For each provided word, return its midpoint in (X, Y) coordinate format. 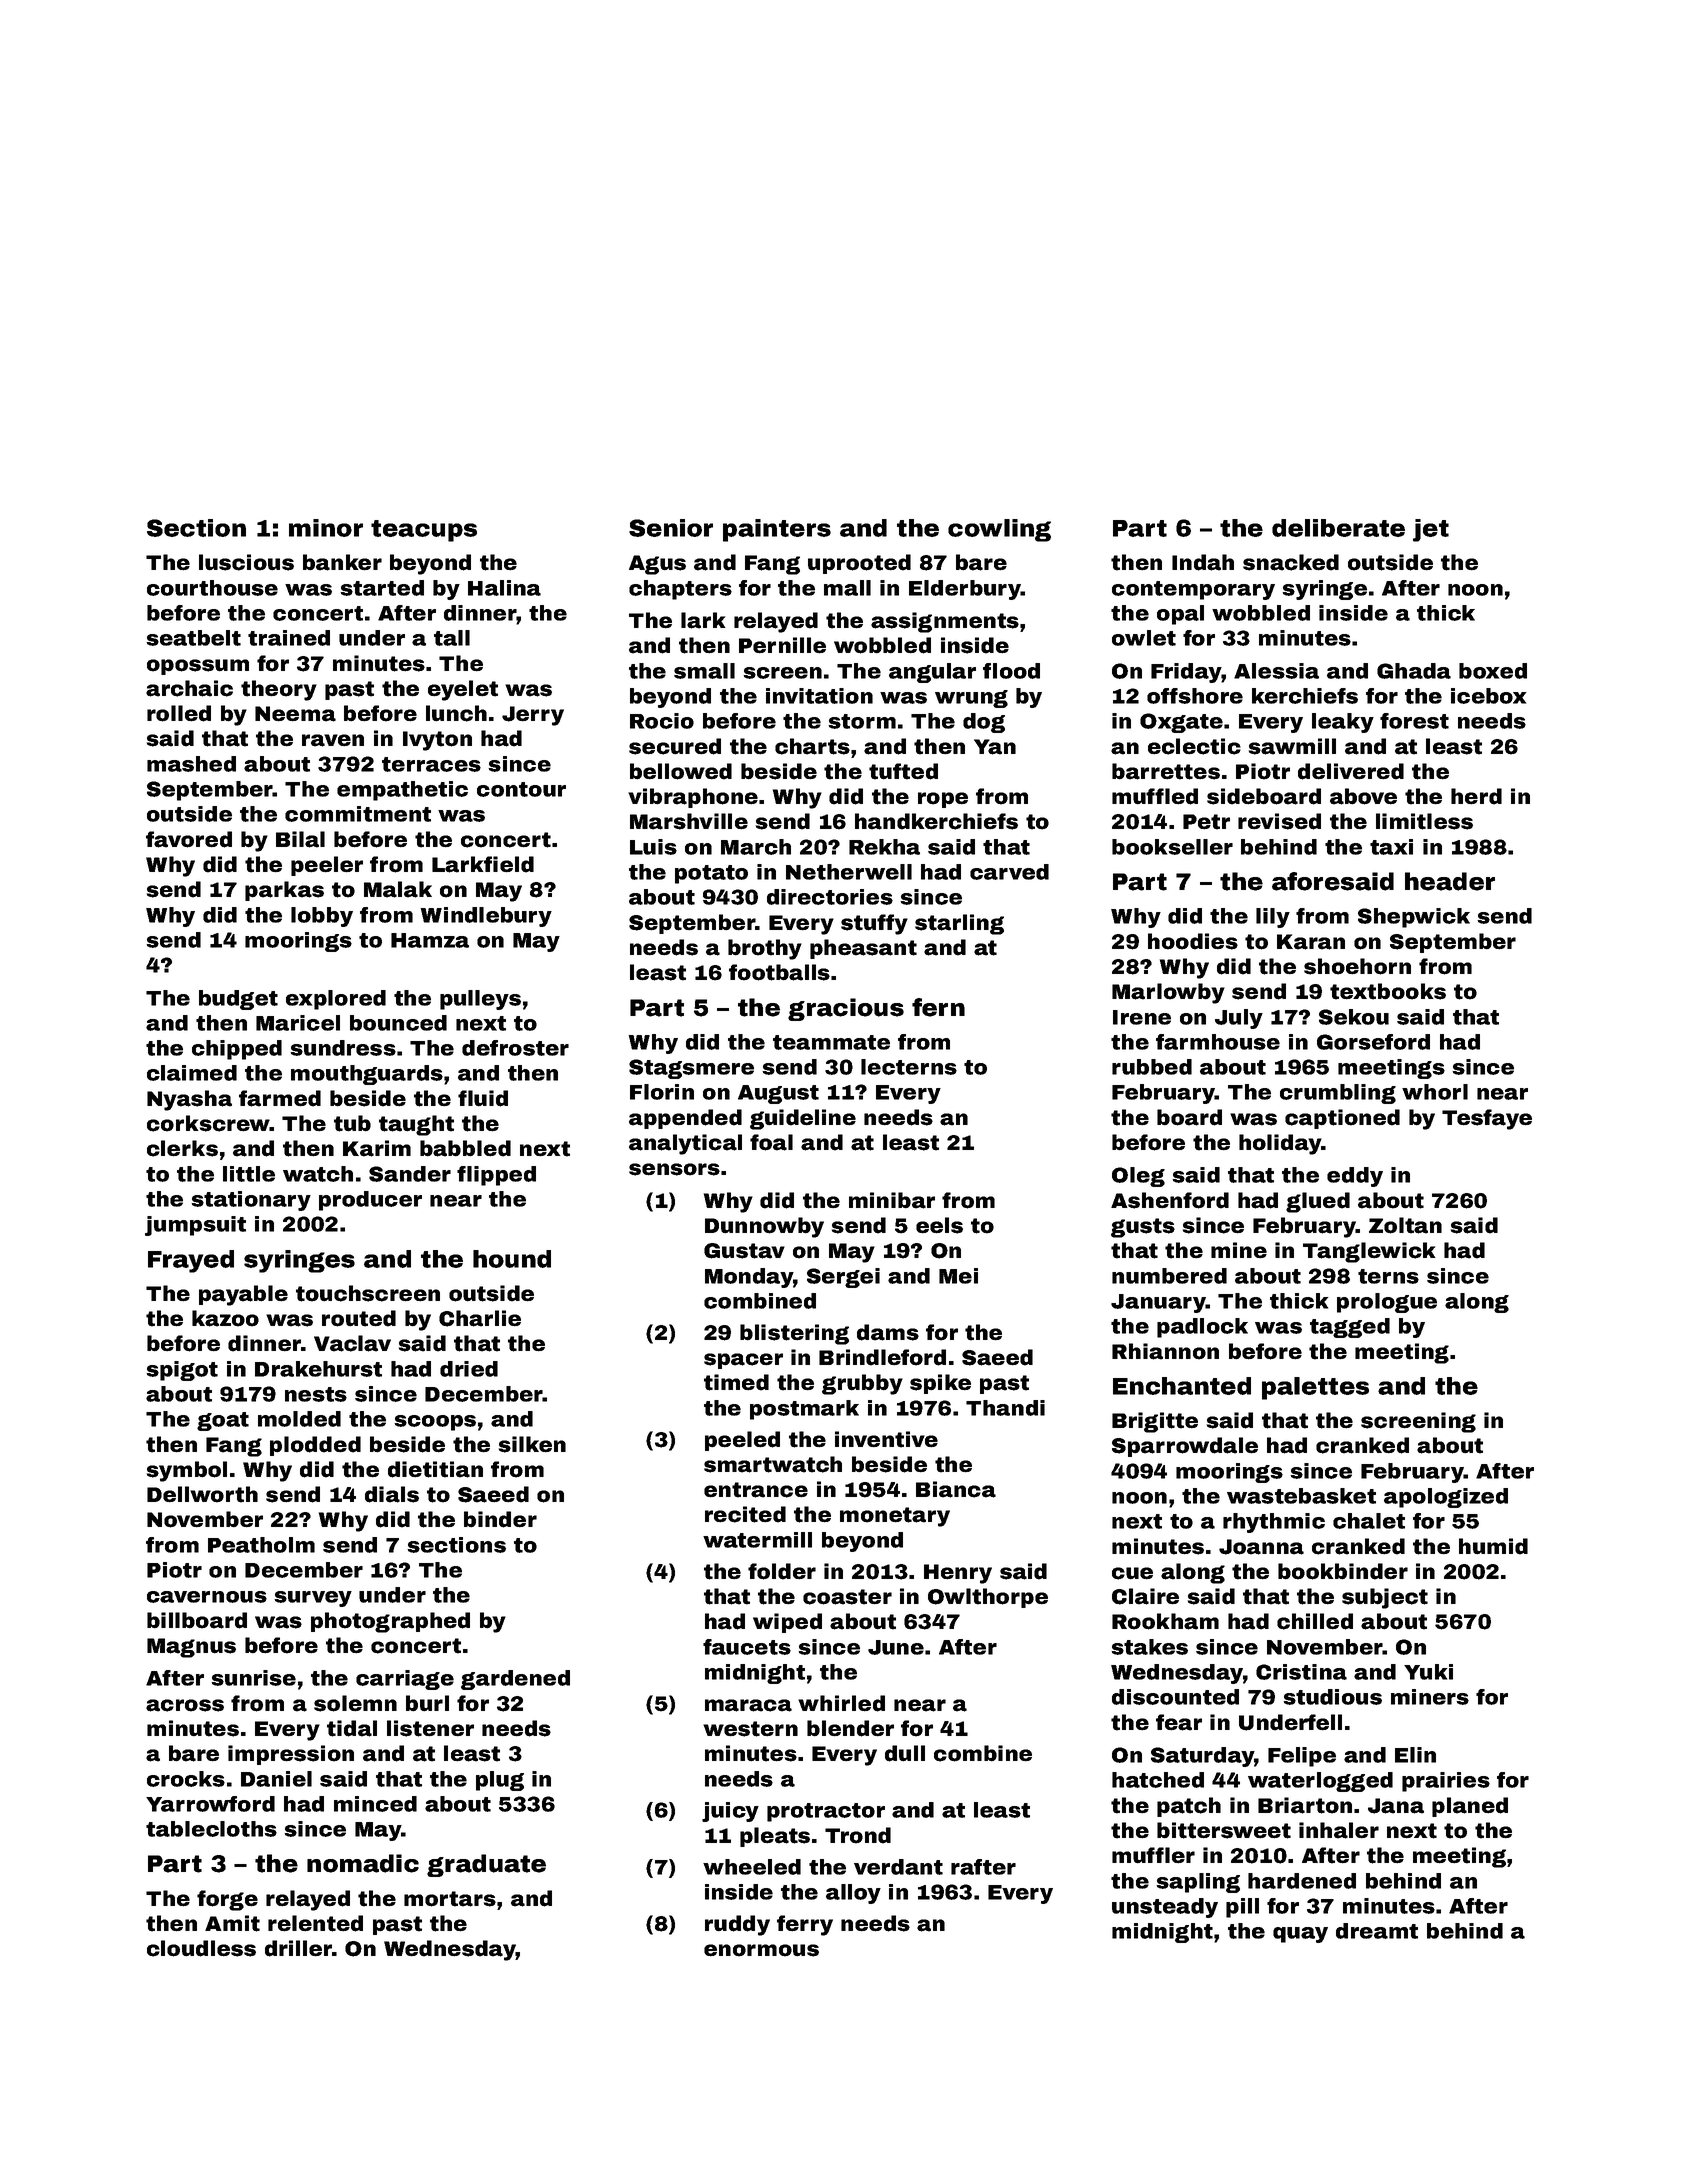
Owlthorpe (988, 1598)
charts (812, 746)
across (185, 1705)
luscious (246, 562)
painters (777, 530)
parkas (284, 891)
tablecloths (211, 1829)
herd (1476, 796)
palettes (1315, 1388)
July (1239, 1019)
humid (1493, 1546)
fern (938, 1007)
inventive (886, 1439)
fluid (483, 1098)
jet (1431, 530)
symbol (187, 1471)
